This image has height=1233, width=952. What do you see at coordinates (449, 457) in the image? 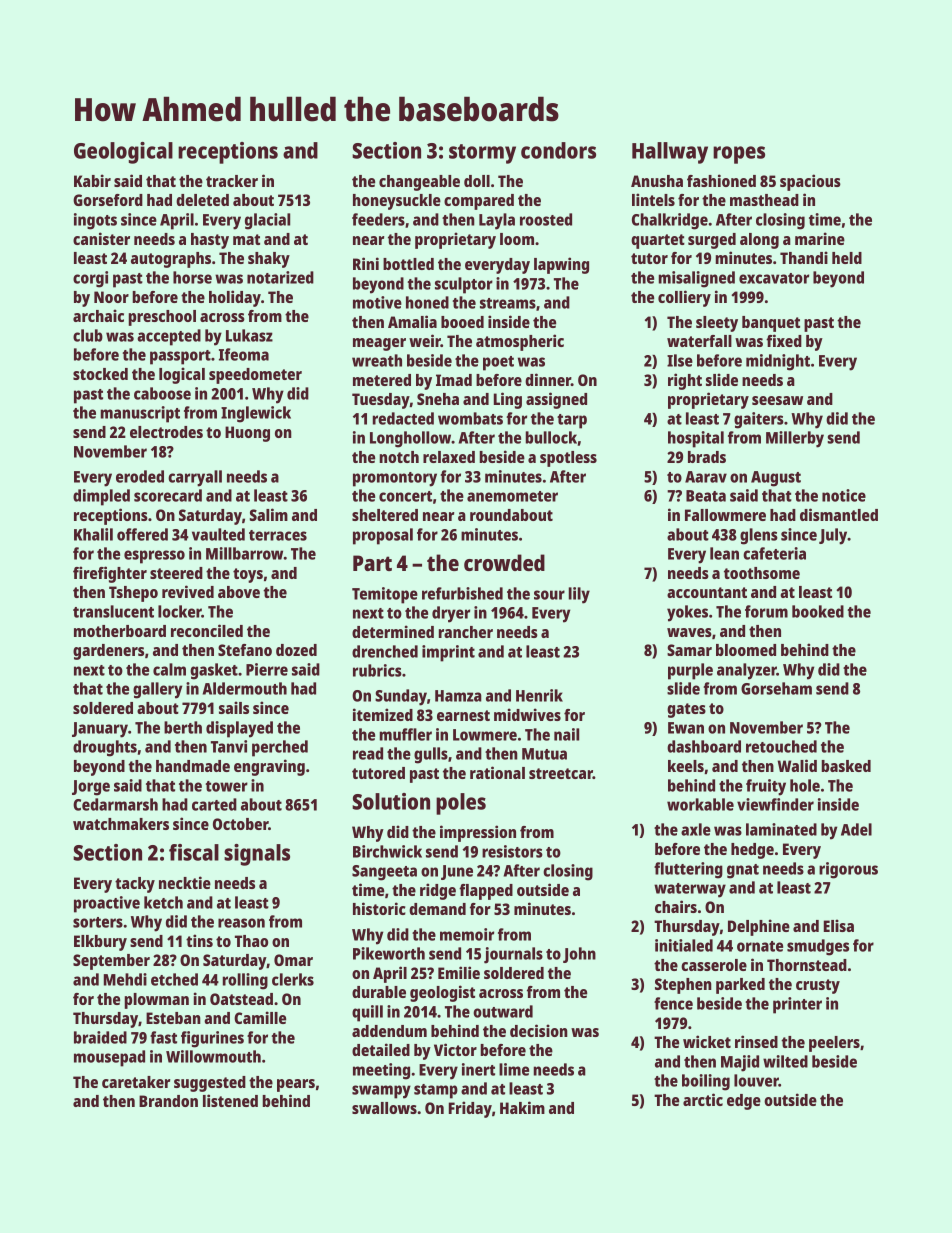
I see `relaxed` at bounding box center [449, 457].
